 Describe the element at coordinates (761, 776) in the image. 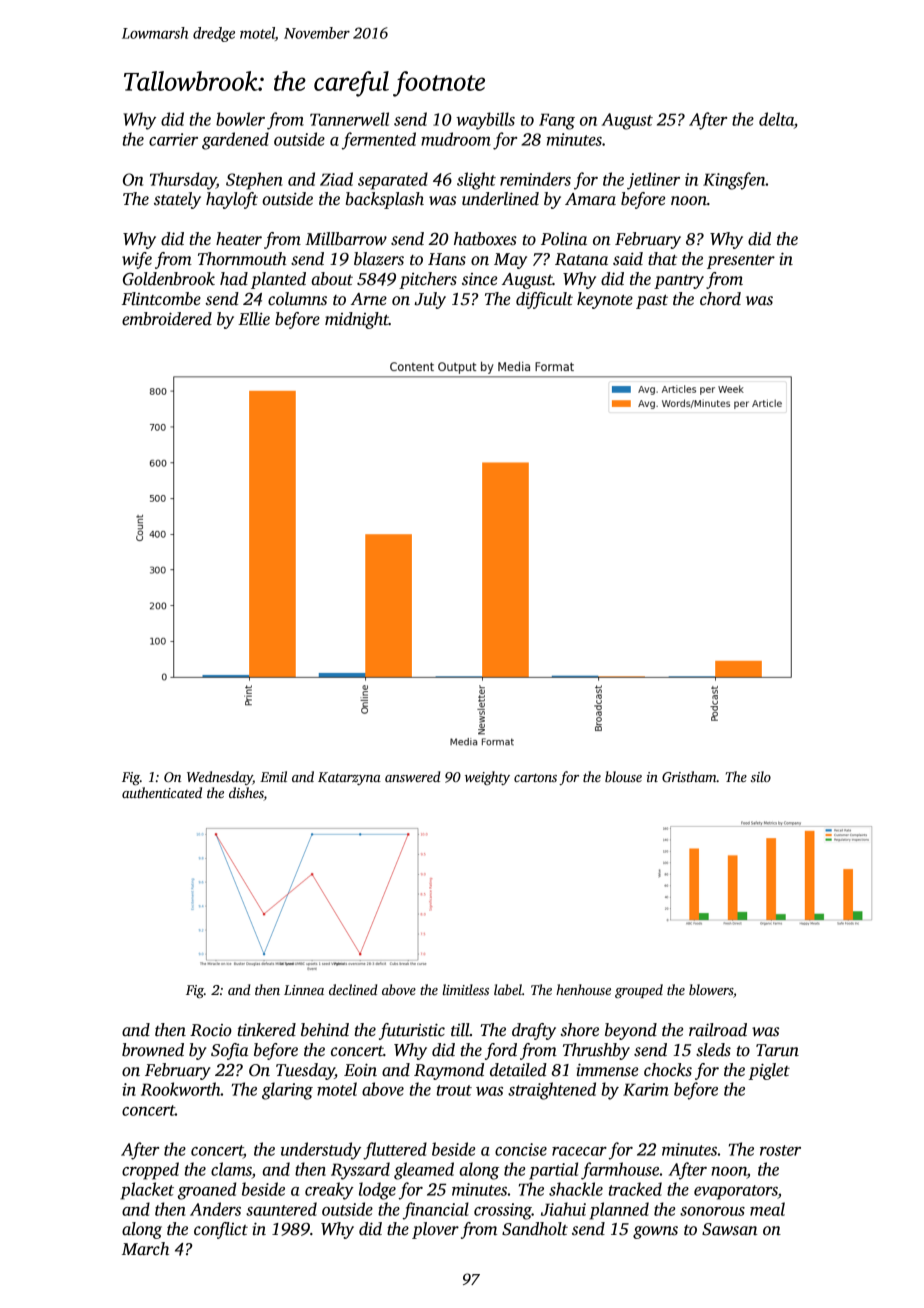

I see `silo` at that location.
